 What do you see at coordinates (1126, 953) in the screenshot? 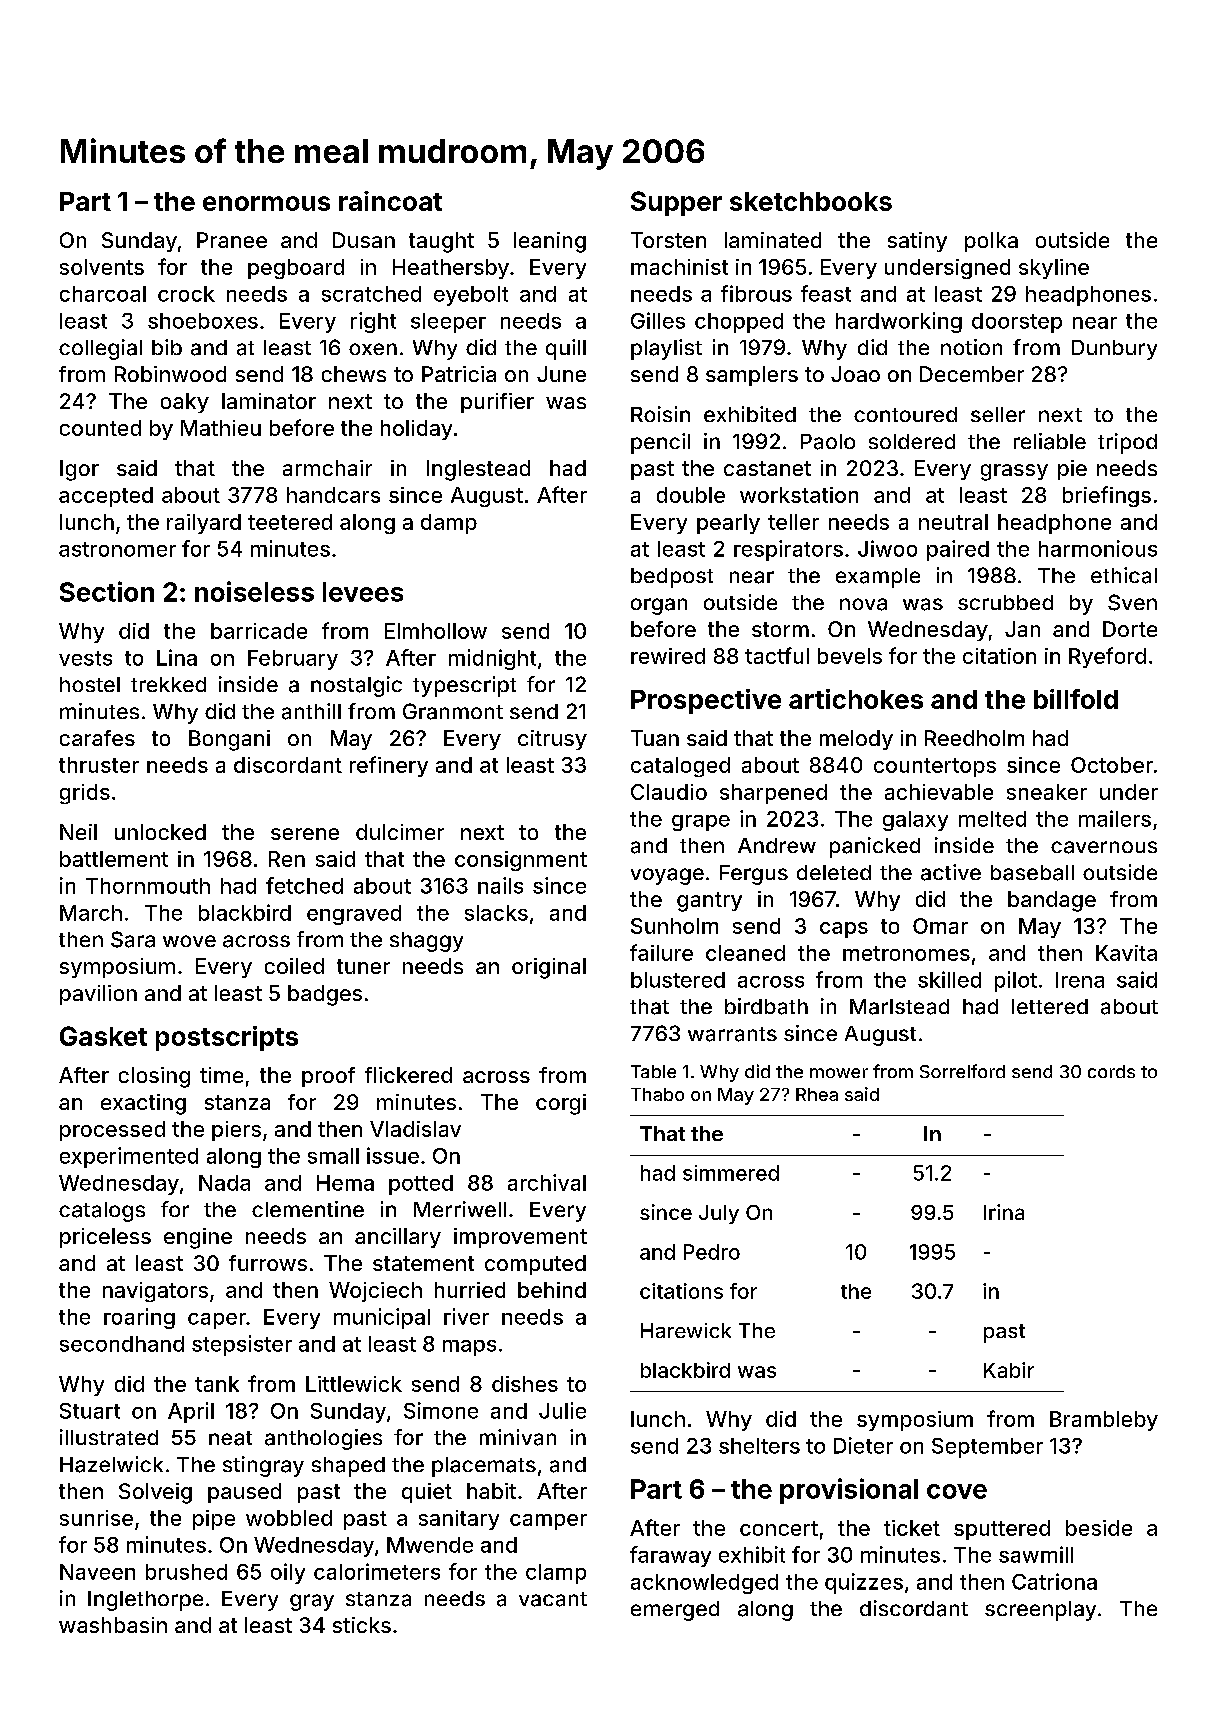
I see `Kavita` at bounding box center [1126, 953].
